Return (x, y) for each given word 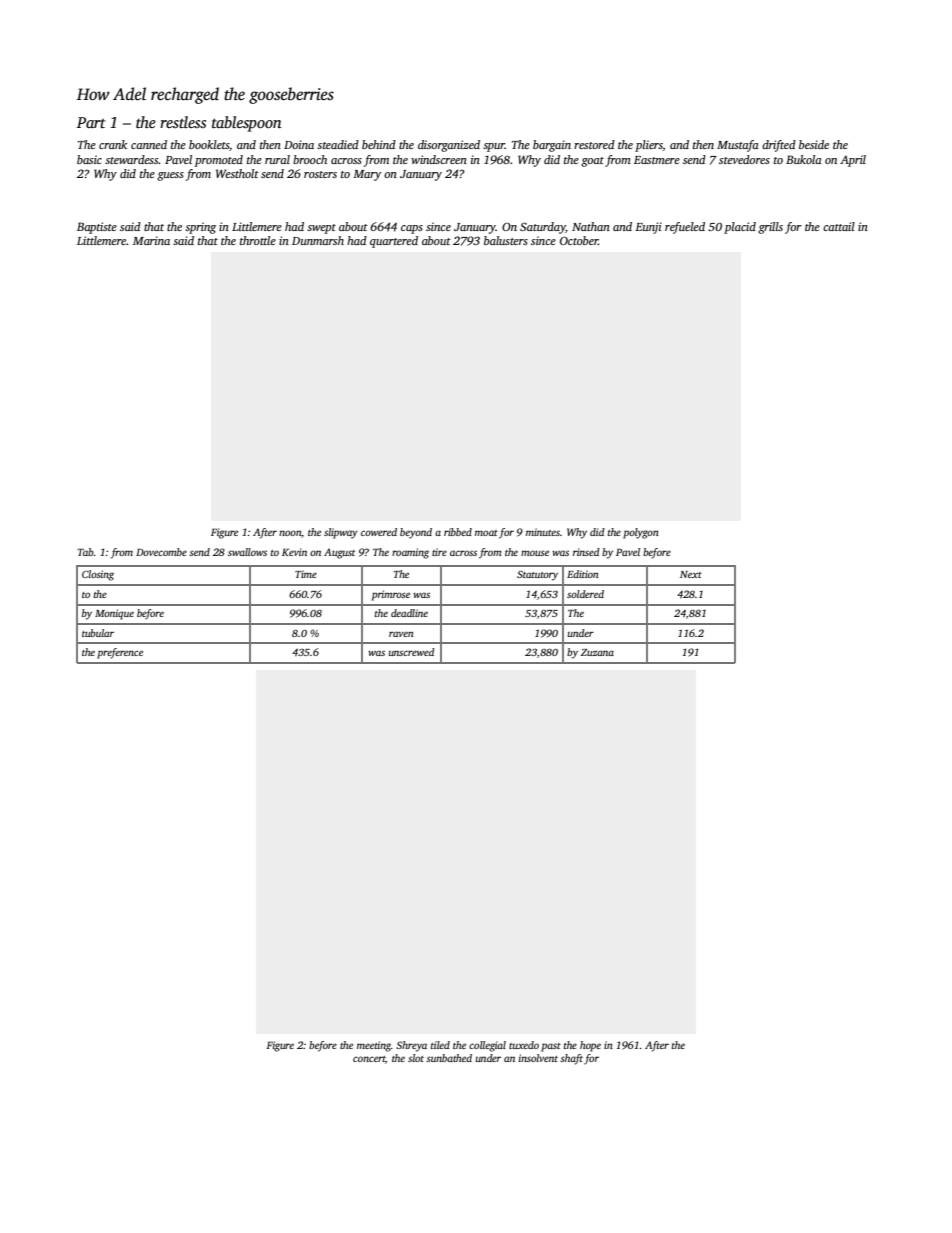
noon (290, 533)
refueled (685, 228)
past (551, 1047)
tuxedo (524, 1045)
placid (740, 228)
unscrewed (412, 652)
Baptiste (97, 228)
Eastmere (657, 160)
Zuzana (597, 652)
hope (590, 1046)
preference (120, 653)
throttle (258, 240)
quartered (394, 242)
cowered (379, 532)
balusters (506, 240)
